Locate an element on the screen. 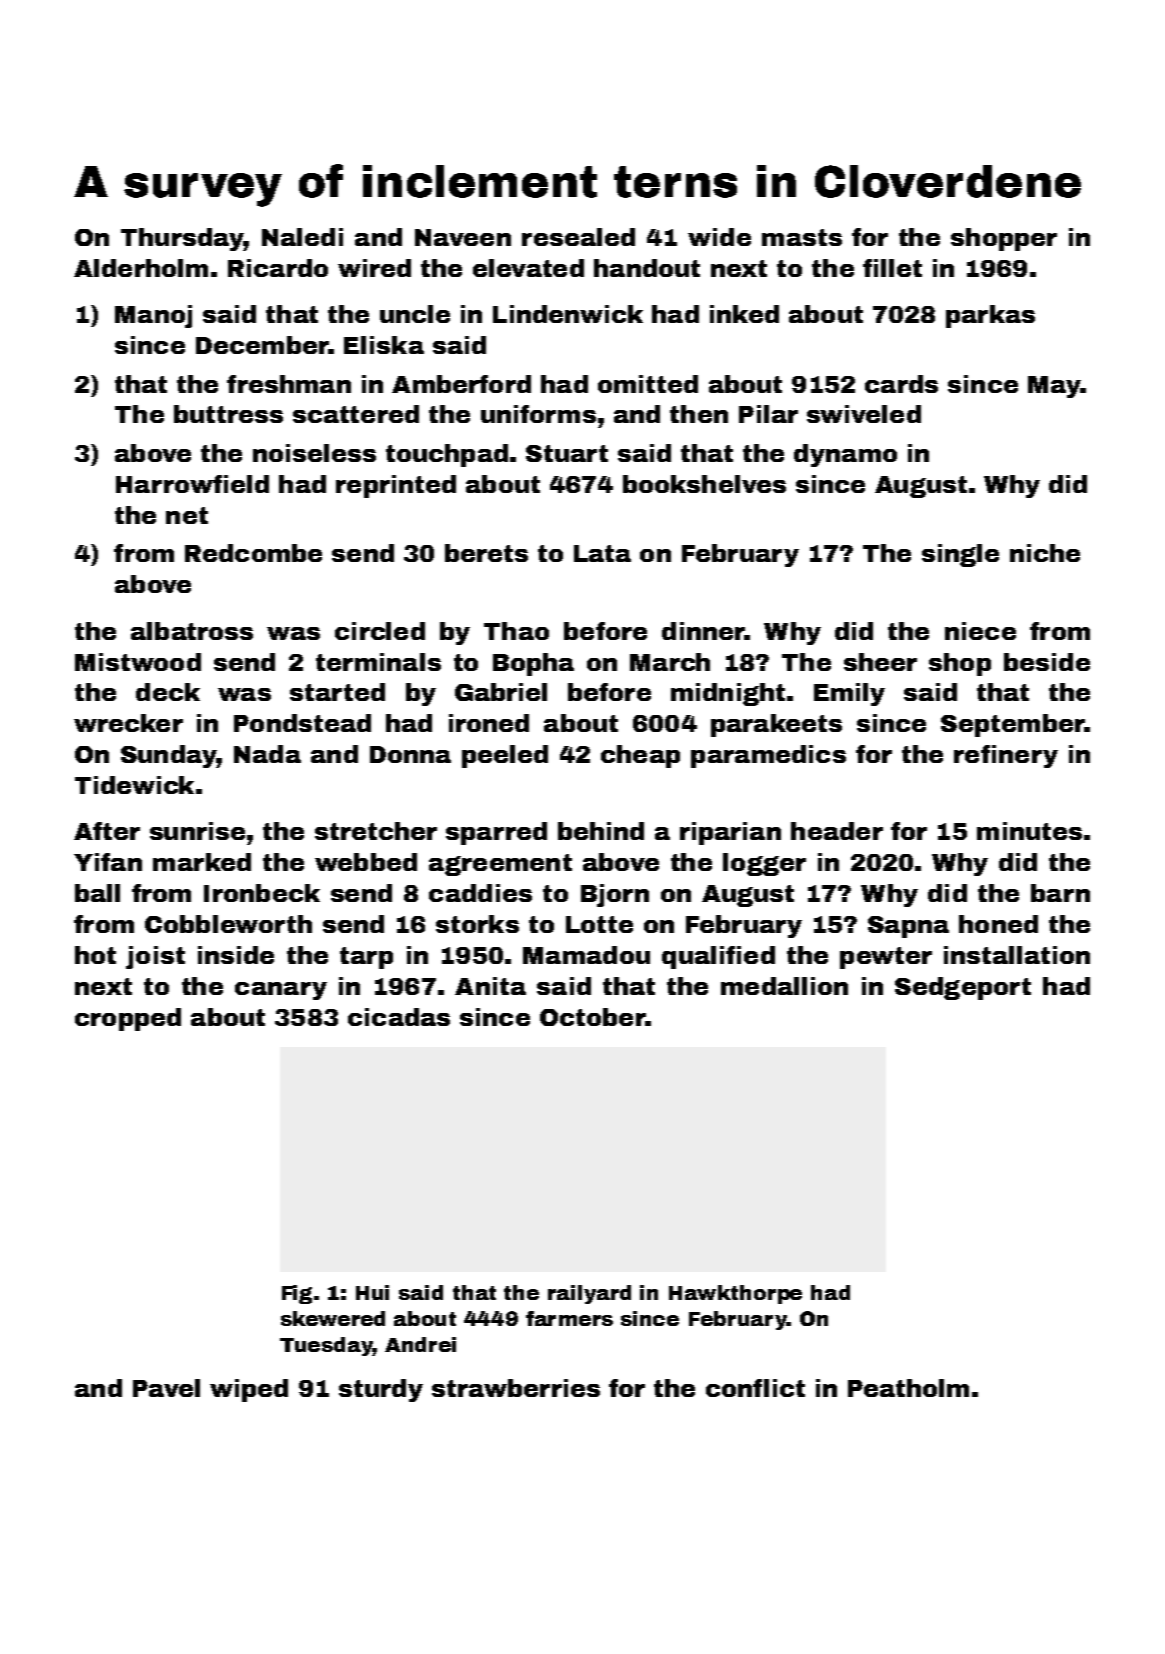 Image resolution: width=1165 pixels, height=1654 pixels. refinery is located at coordinates (1006, 756).
